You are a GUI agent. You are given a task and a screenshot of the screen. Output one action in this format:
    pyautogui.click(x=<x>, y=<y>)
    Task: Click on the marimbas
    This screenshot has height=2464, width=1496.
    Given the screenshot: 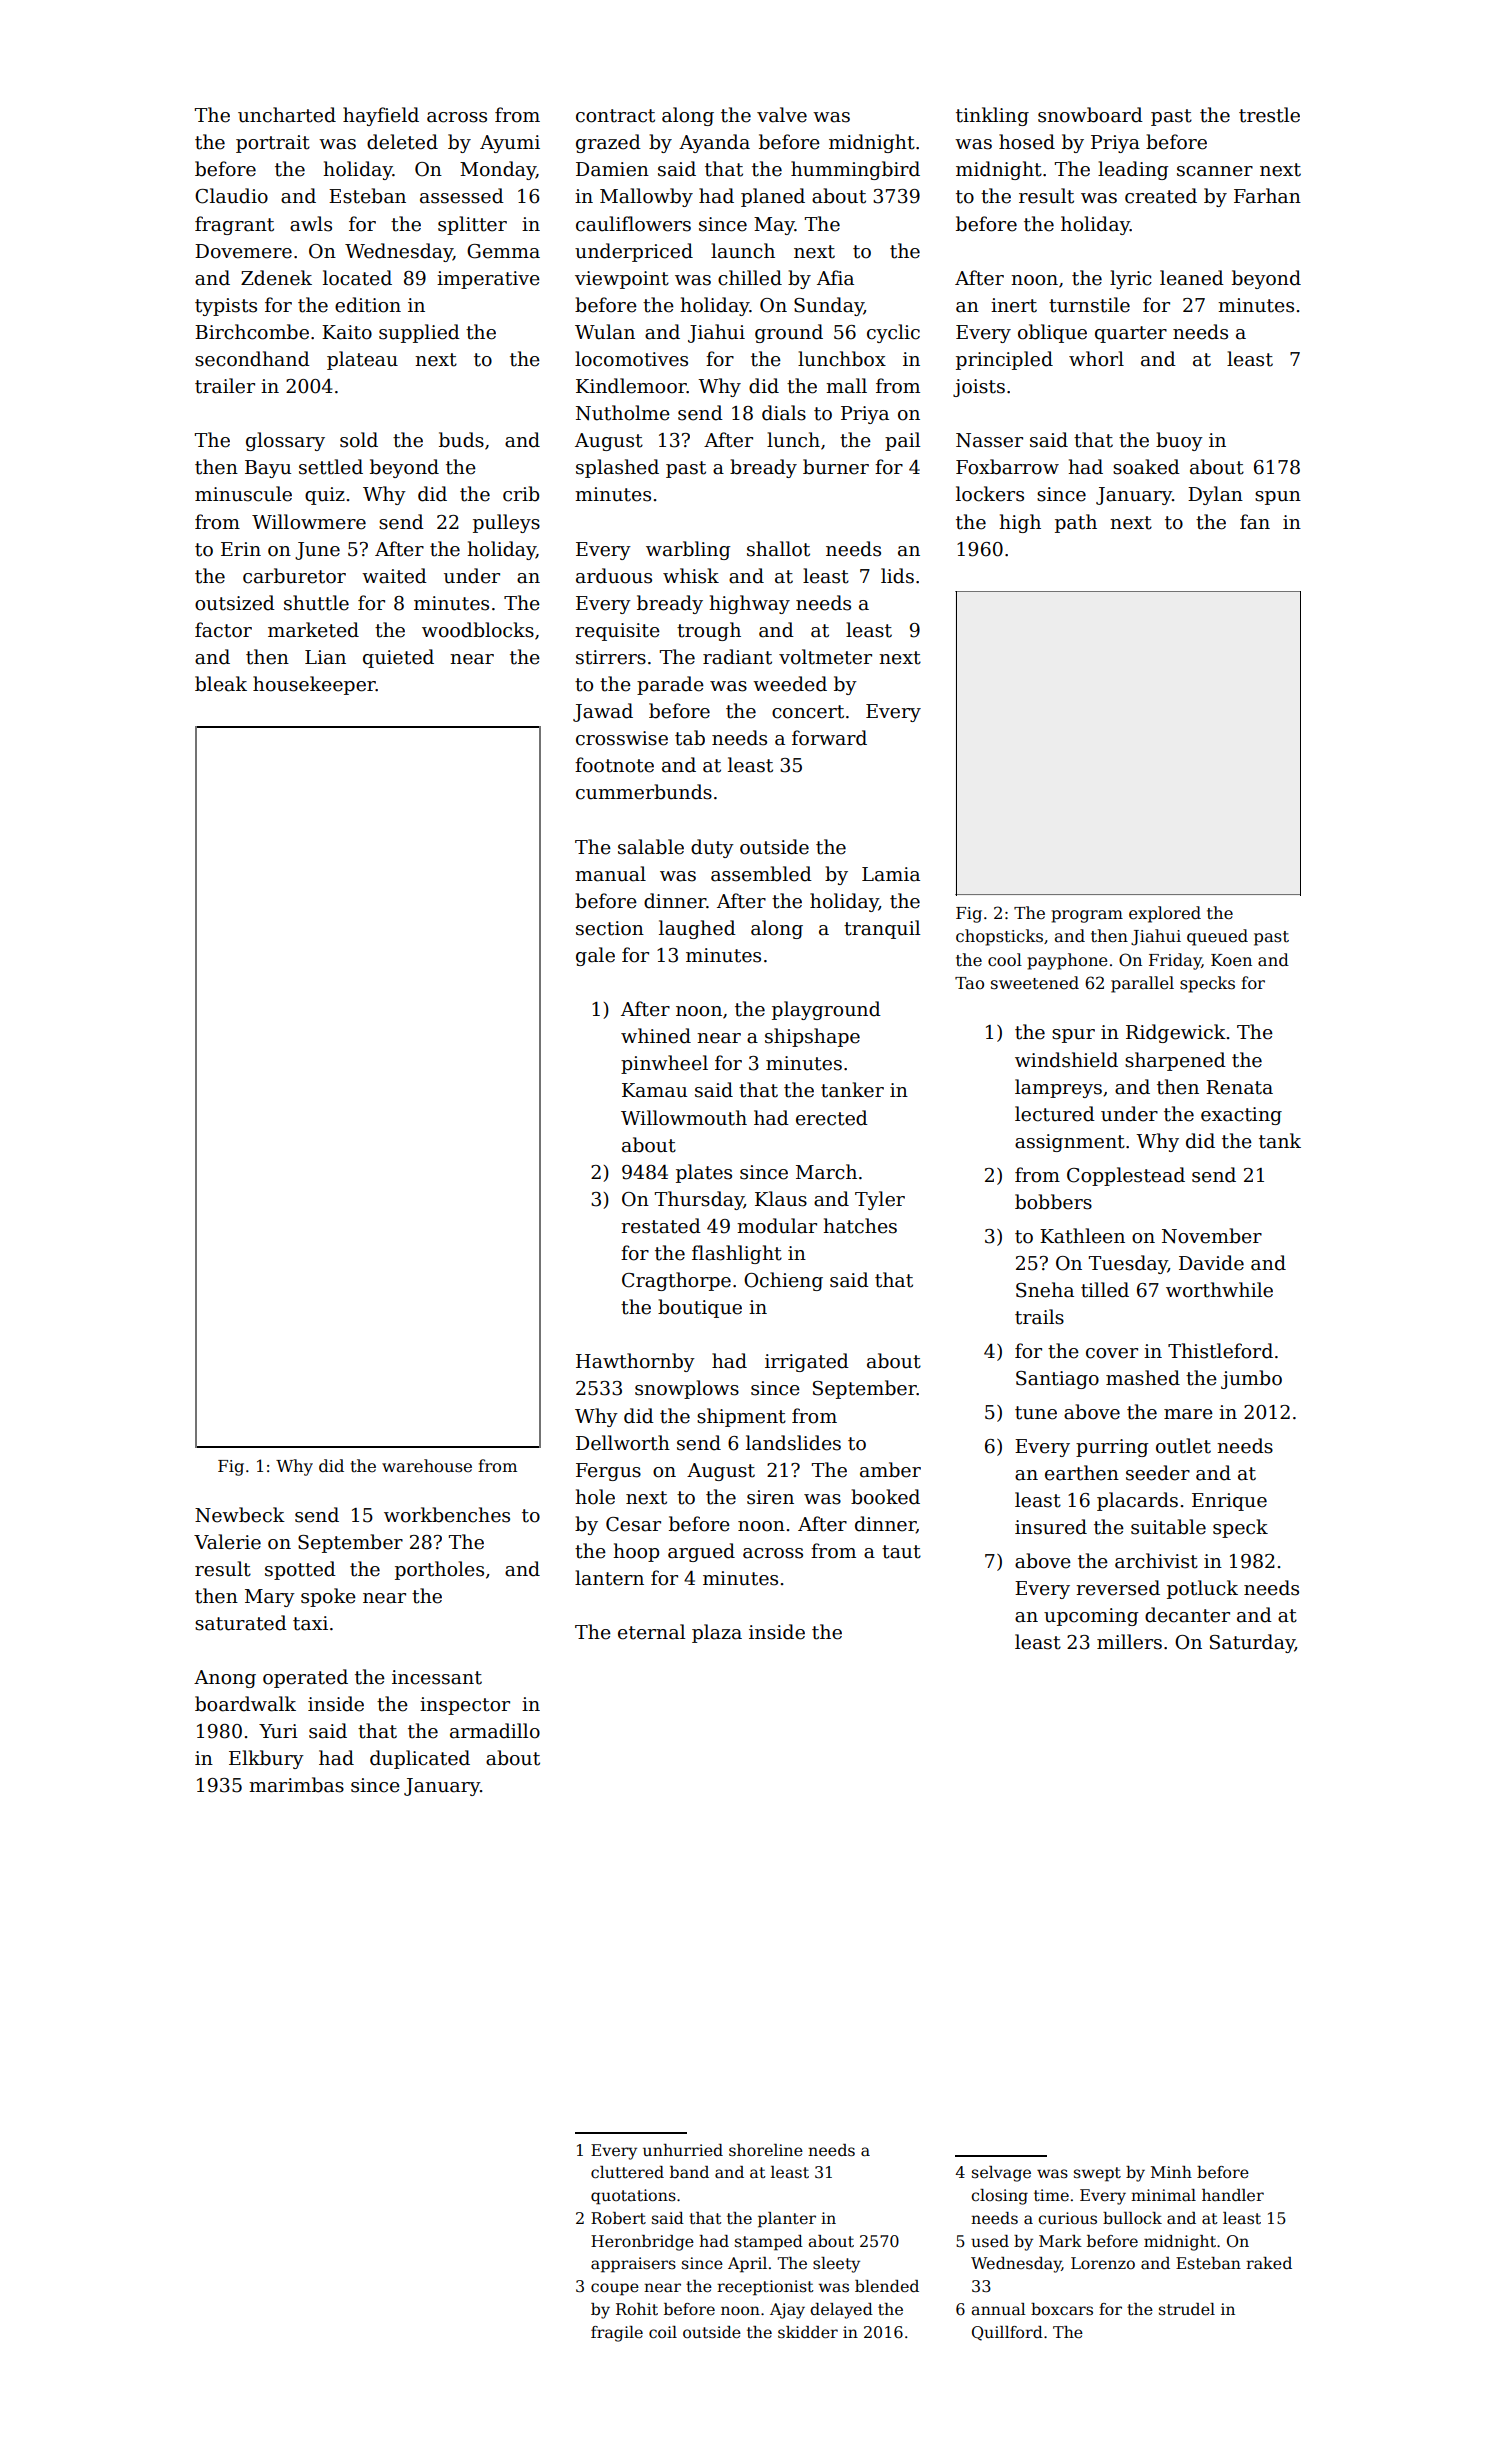 What is the action you would take?
    pyautogui.click(x=296, y=1785)
